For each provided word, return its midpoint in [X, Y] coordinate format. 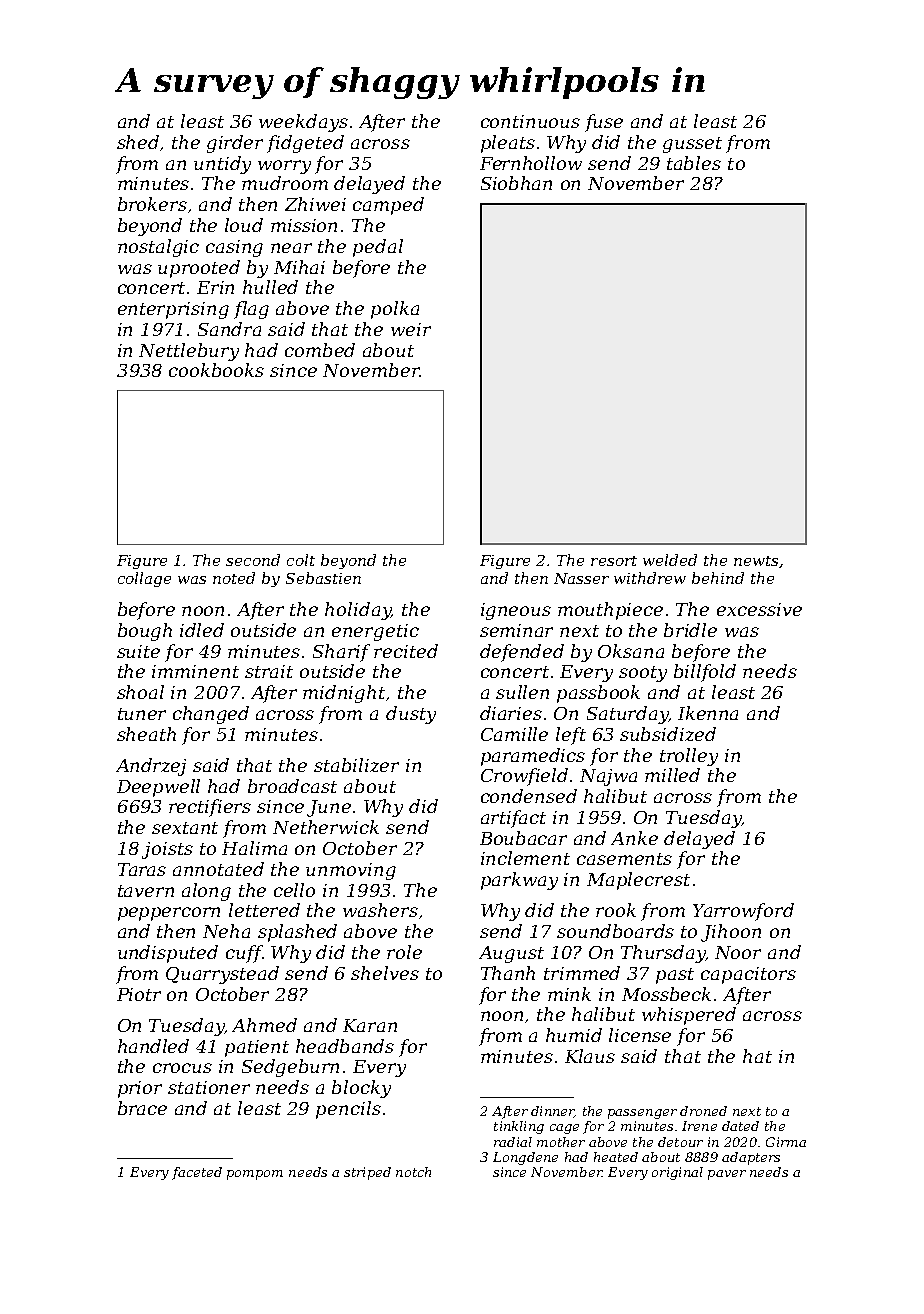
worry [284, 167]
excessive [759, 609]
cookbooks [216, 370]
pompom [255, 1175]
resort [614, 561]
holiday [358, 611]
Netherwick [326, 827]
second [253, 560]
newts [756, 561]
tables [694, 163]
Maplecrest [638, 881]
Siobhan [516, 183]
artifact [513, 819]
